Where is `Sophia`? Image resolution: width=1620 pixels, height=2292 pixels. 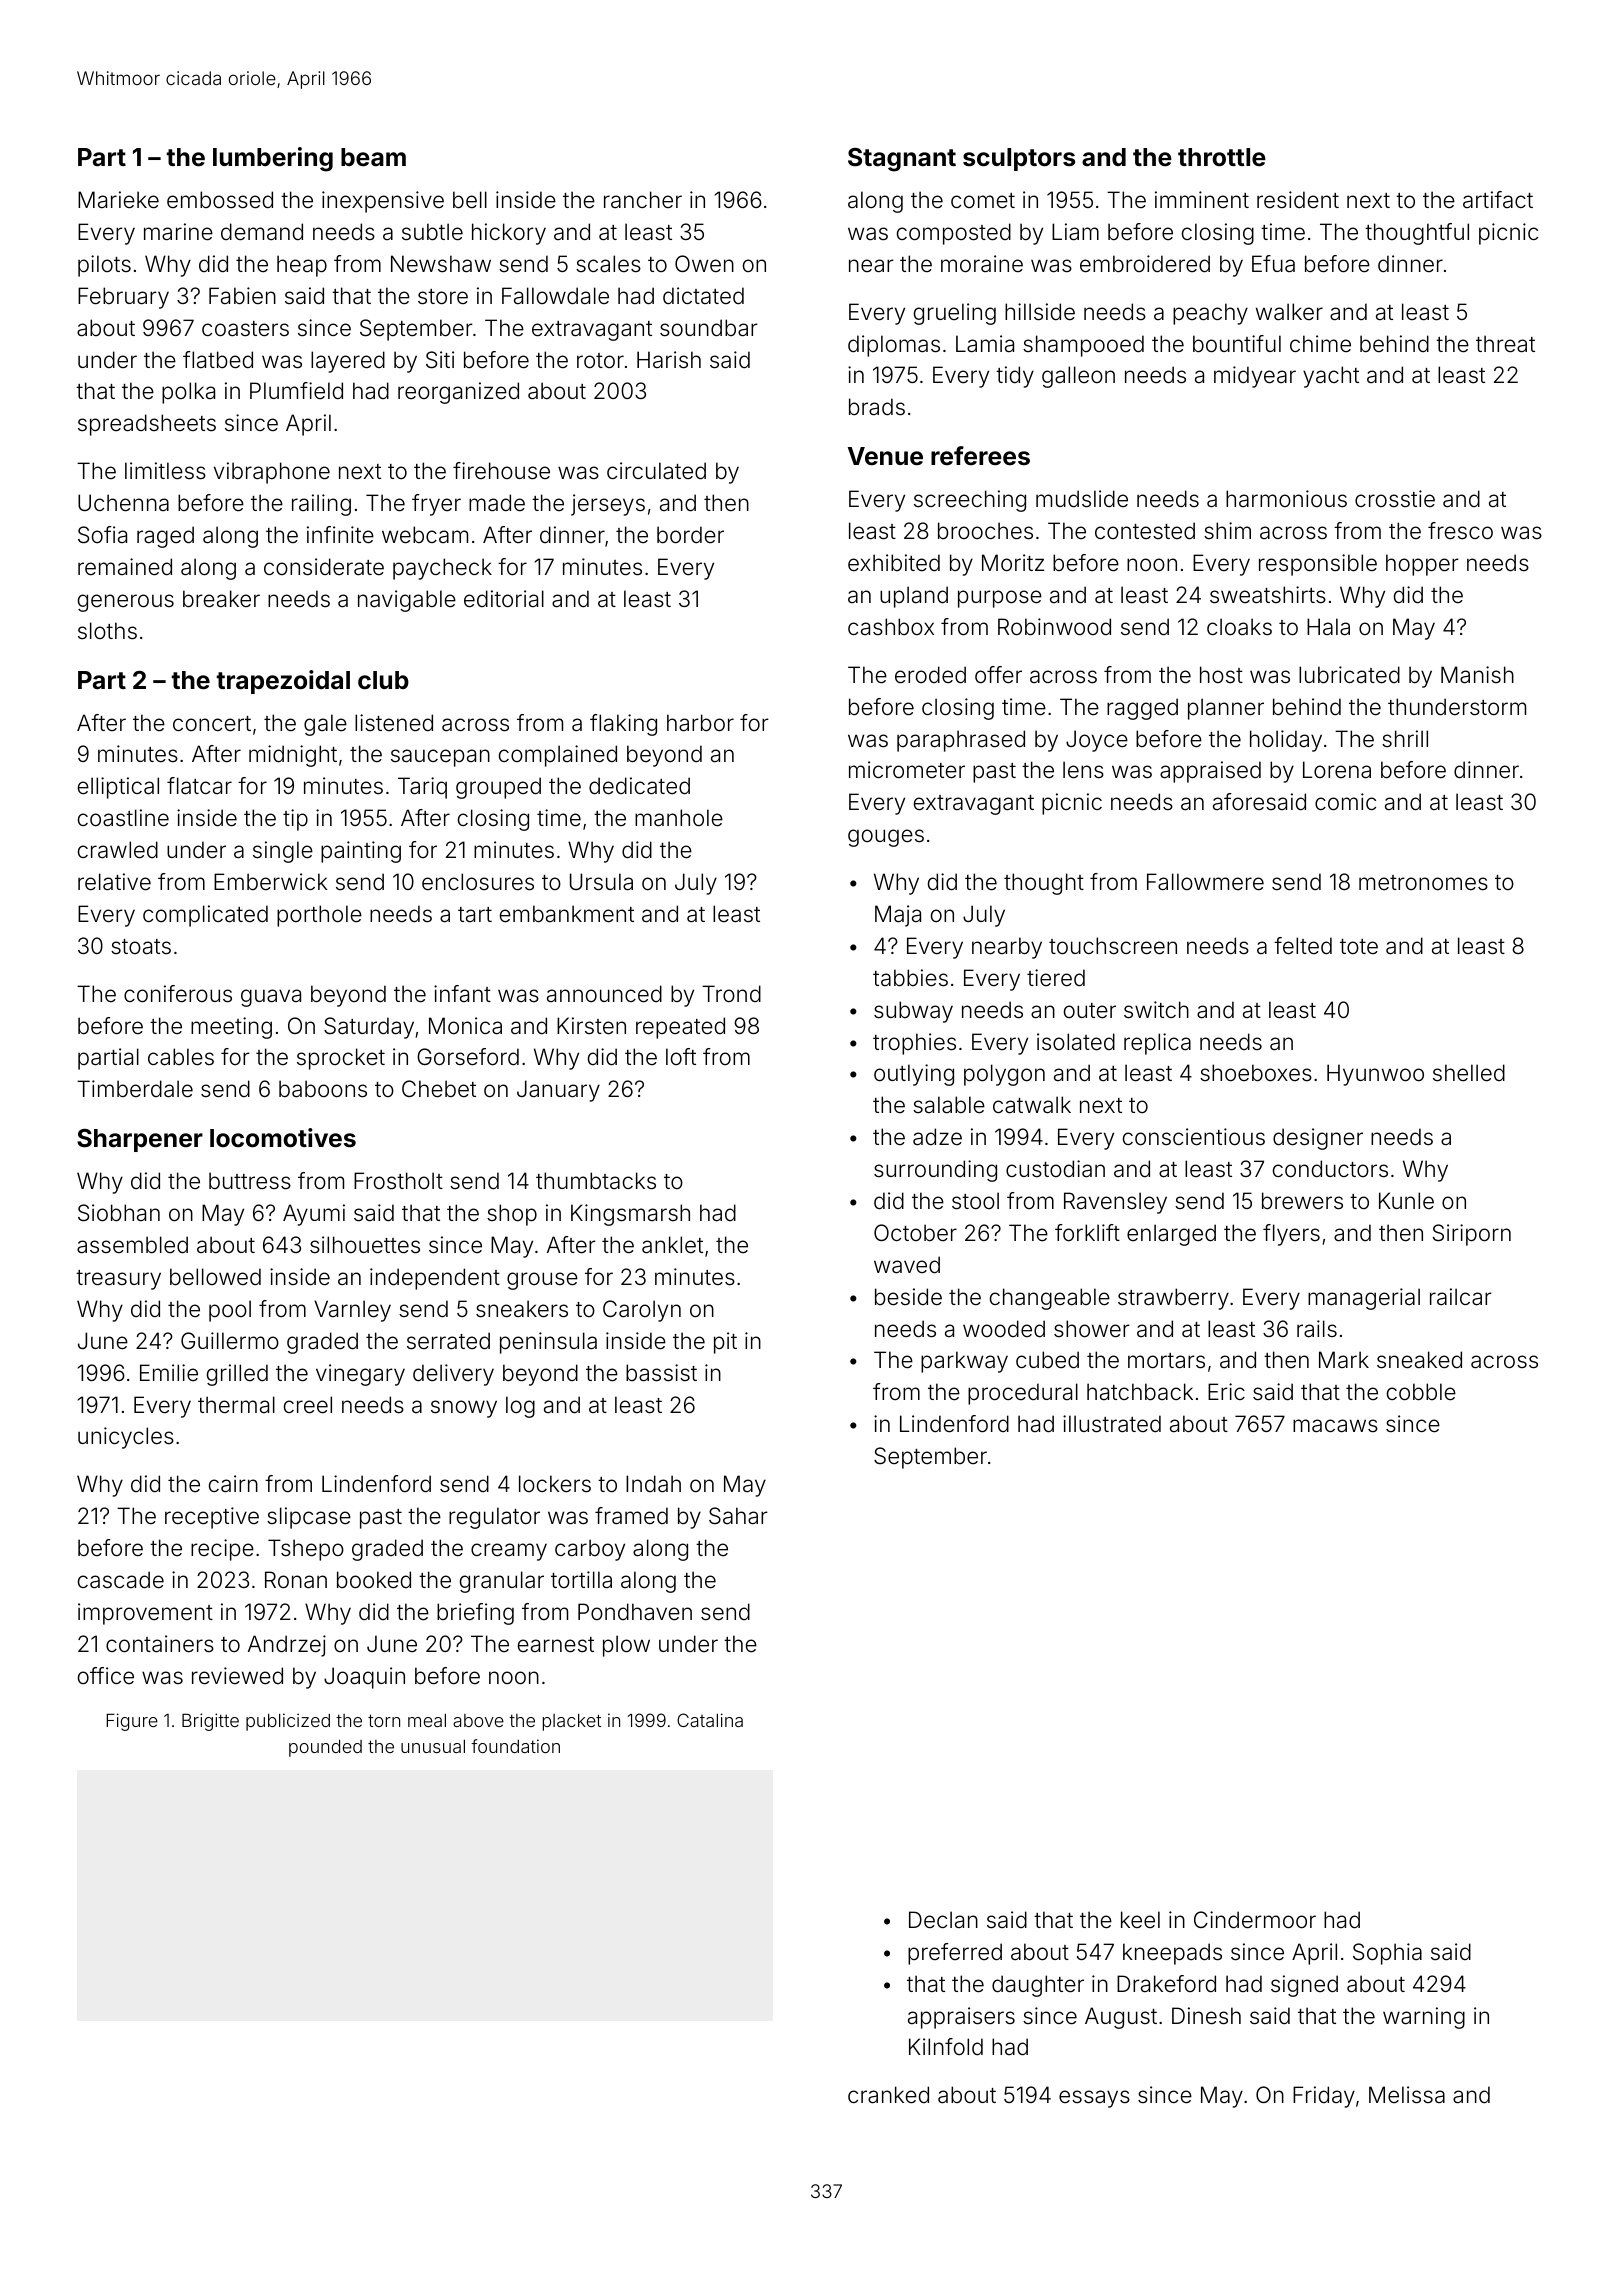
Sophia is located at coordinates (1387, 1954).
